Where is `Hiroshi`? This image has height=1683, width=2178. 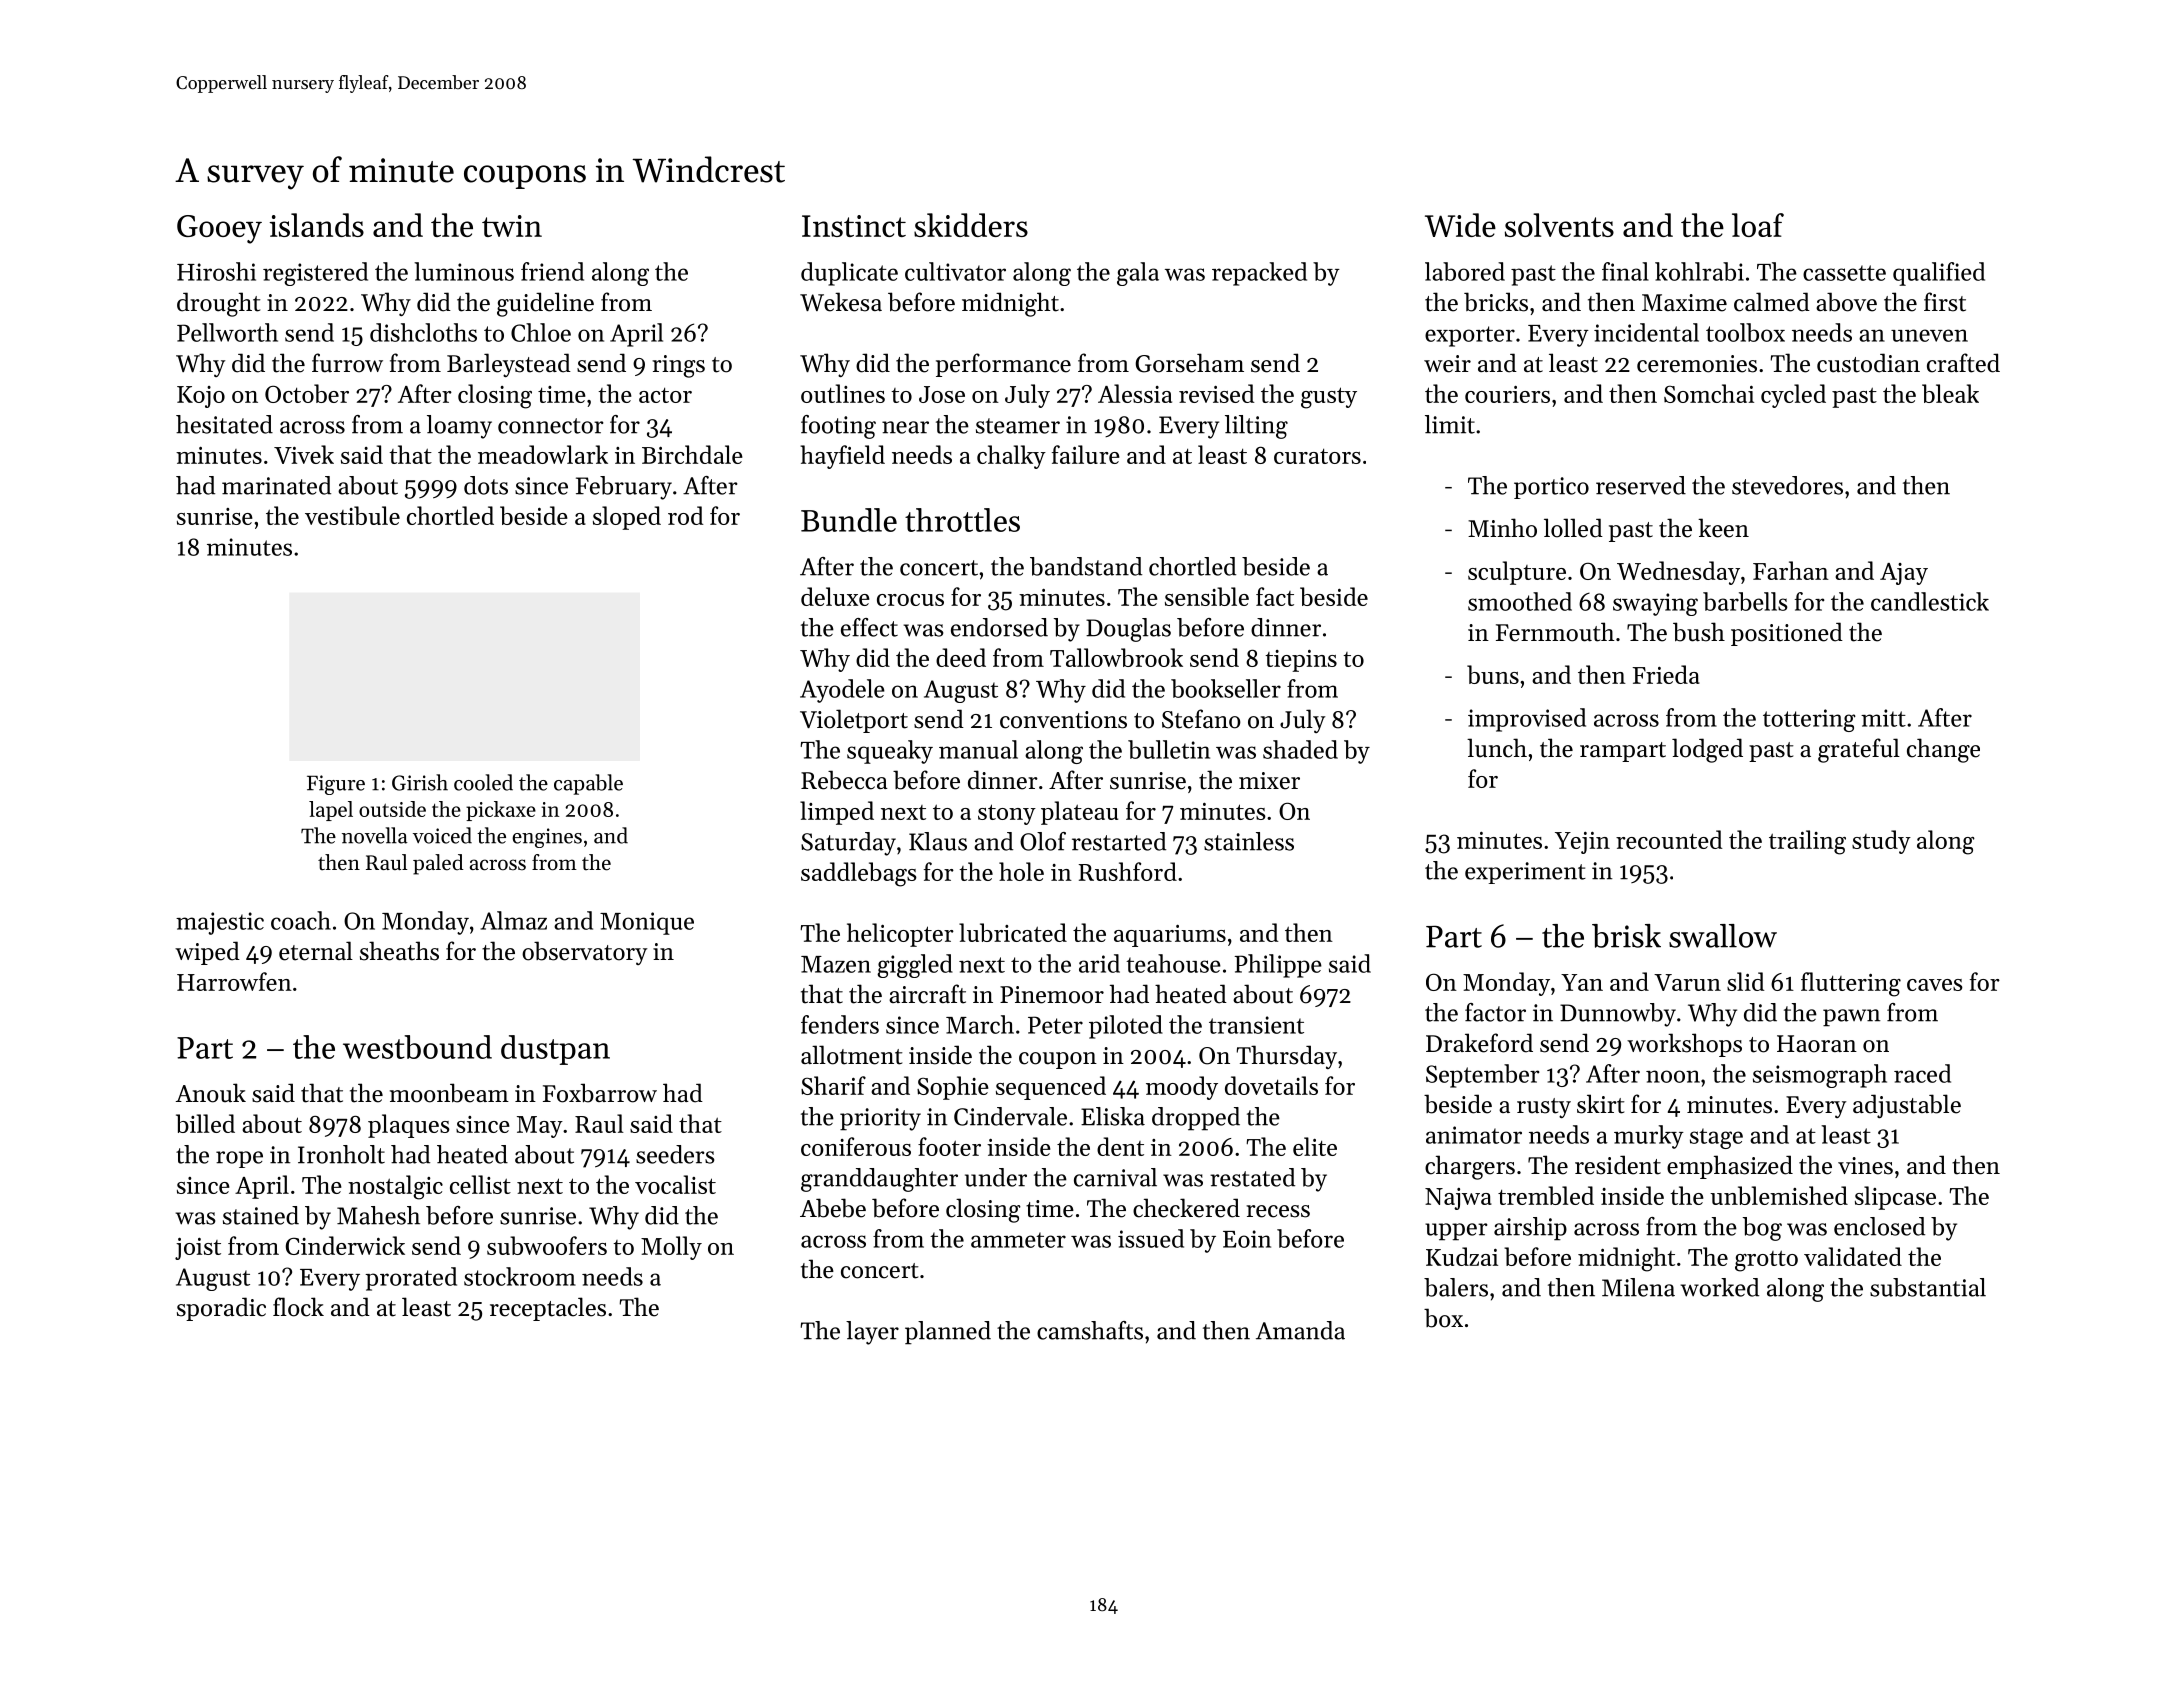
Hiroshi is located at coordinates (216, 271).
